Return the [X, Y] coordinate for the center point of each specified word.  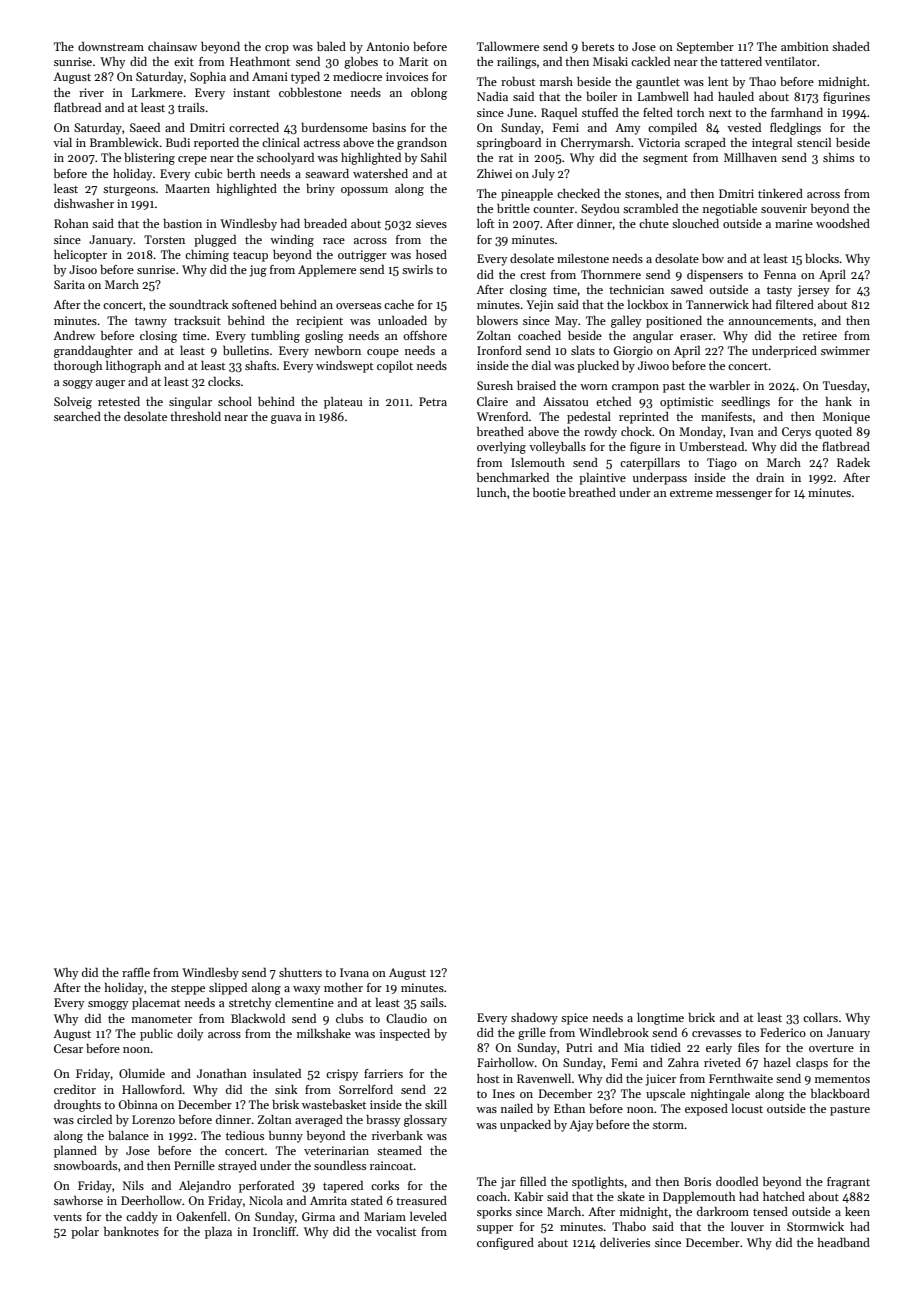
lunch [491, 492]
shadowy [534, 1019]
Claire [492, 401]
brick [701, 1017]
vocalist [396, 1231]
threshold [195, 416]
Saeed [145, 127]
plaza [218, 1233]
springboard [509, 144]
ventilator [791, 61]
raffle [136, 972]
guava [286, 419]
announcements [771, 321]
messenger [744, 495]
